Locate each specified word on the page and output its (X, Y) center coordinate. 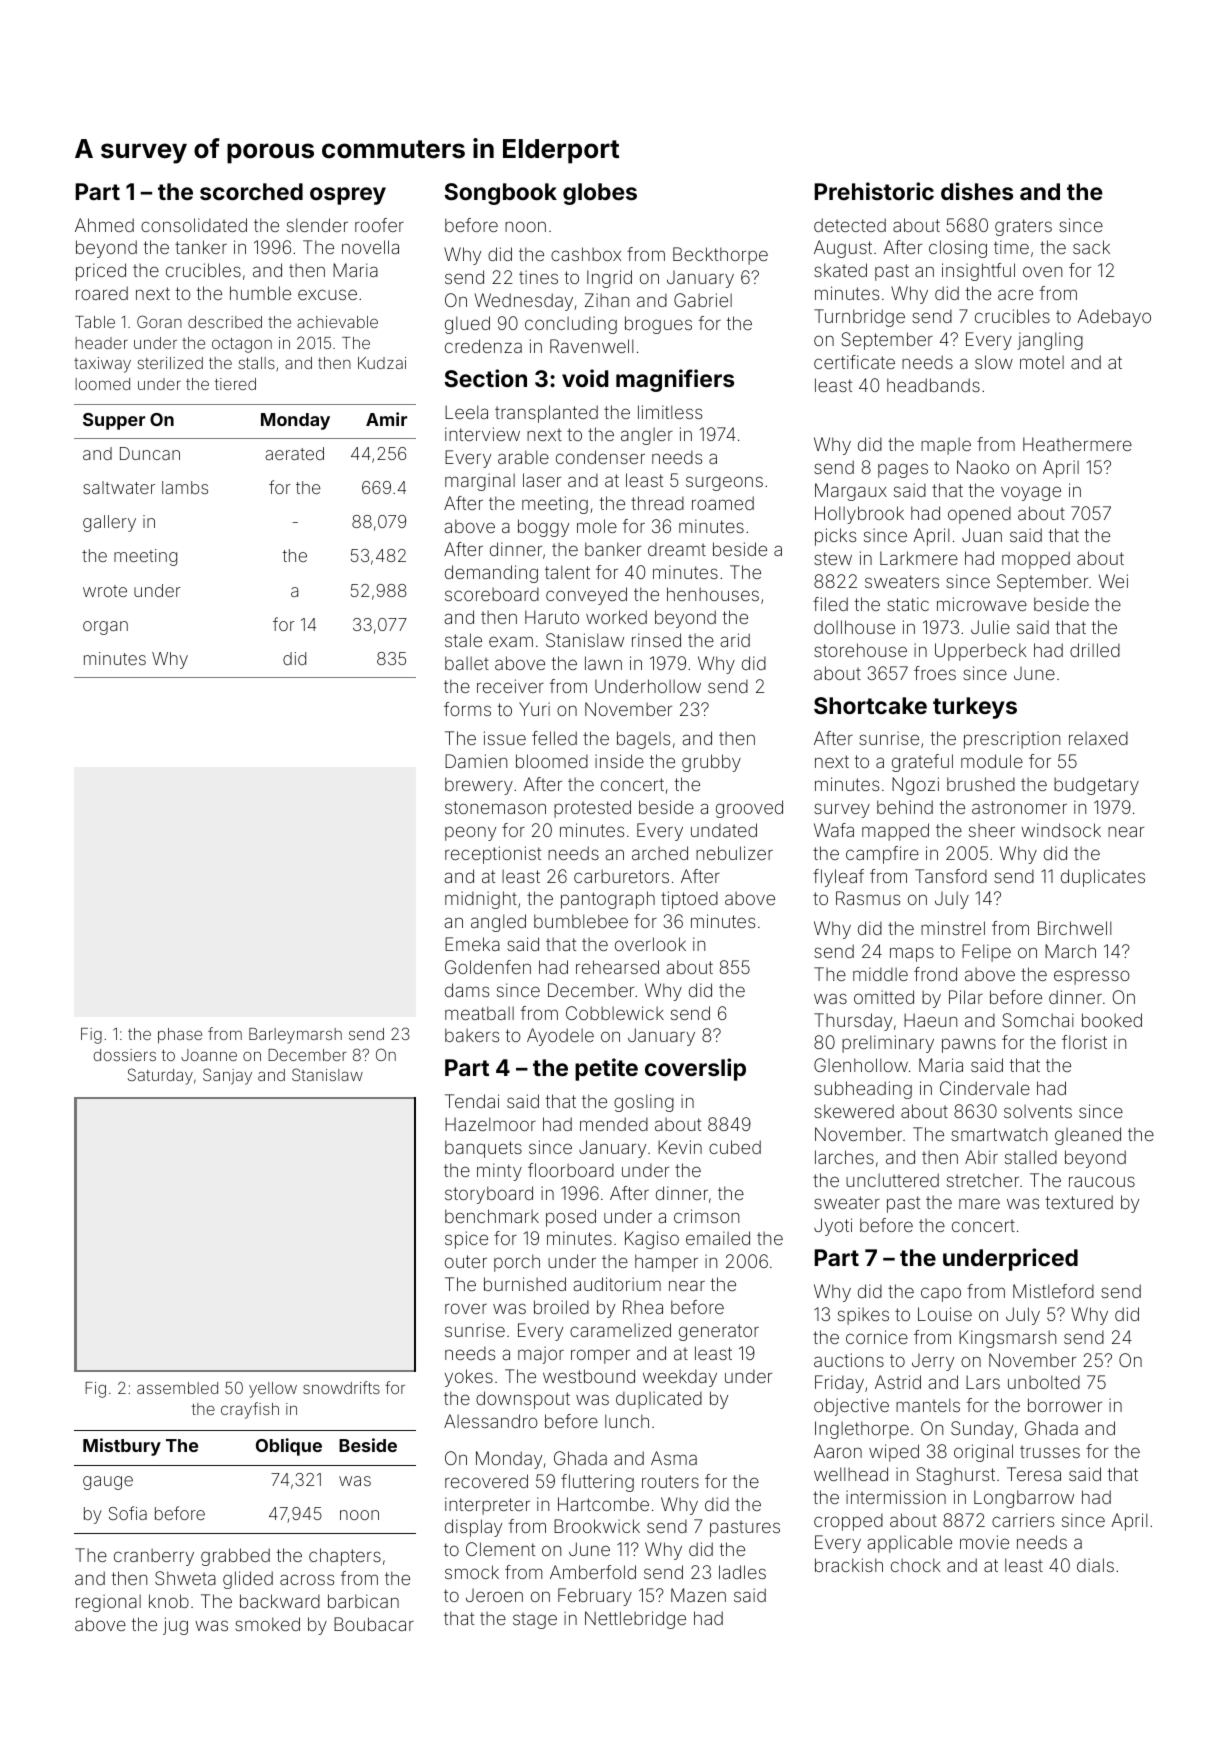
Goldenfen (488, 967)
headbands (933, 385)
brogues (658, 325)
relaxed (1098, 738)
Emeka (472, 944)
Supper (114, 421)
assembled (177, 1388)
